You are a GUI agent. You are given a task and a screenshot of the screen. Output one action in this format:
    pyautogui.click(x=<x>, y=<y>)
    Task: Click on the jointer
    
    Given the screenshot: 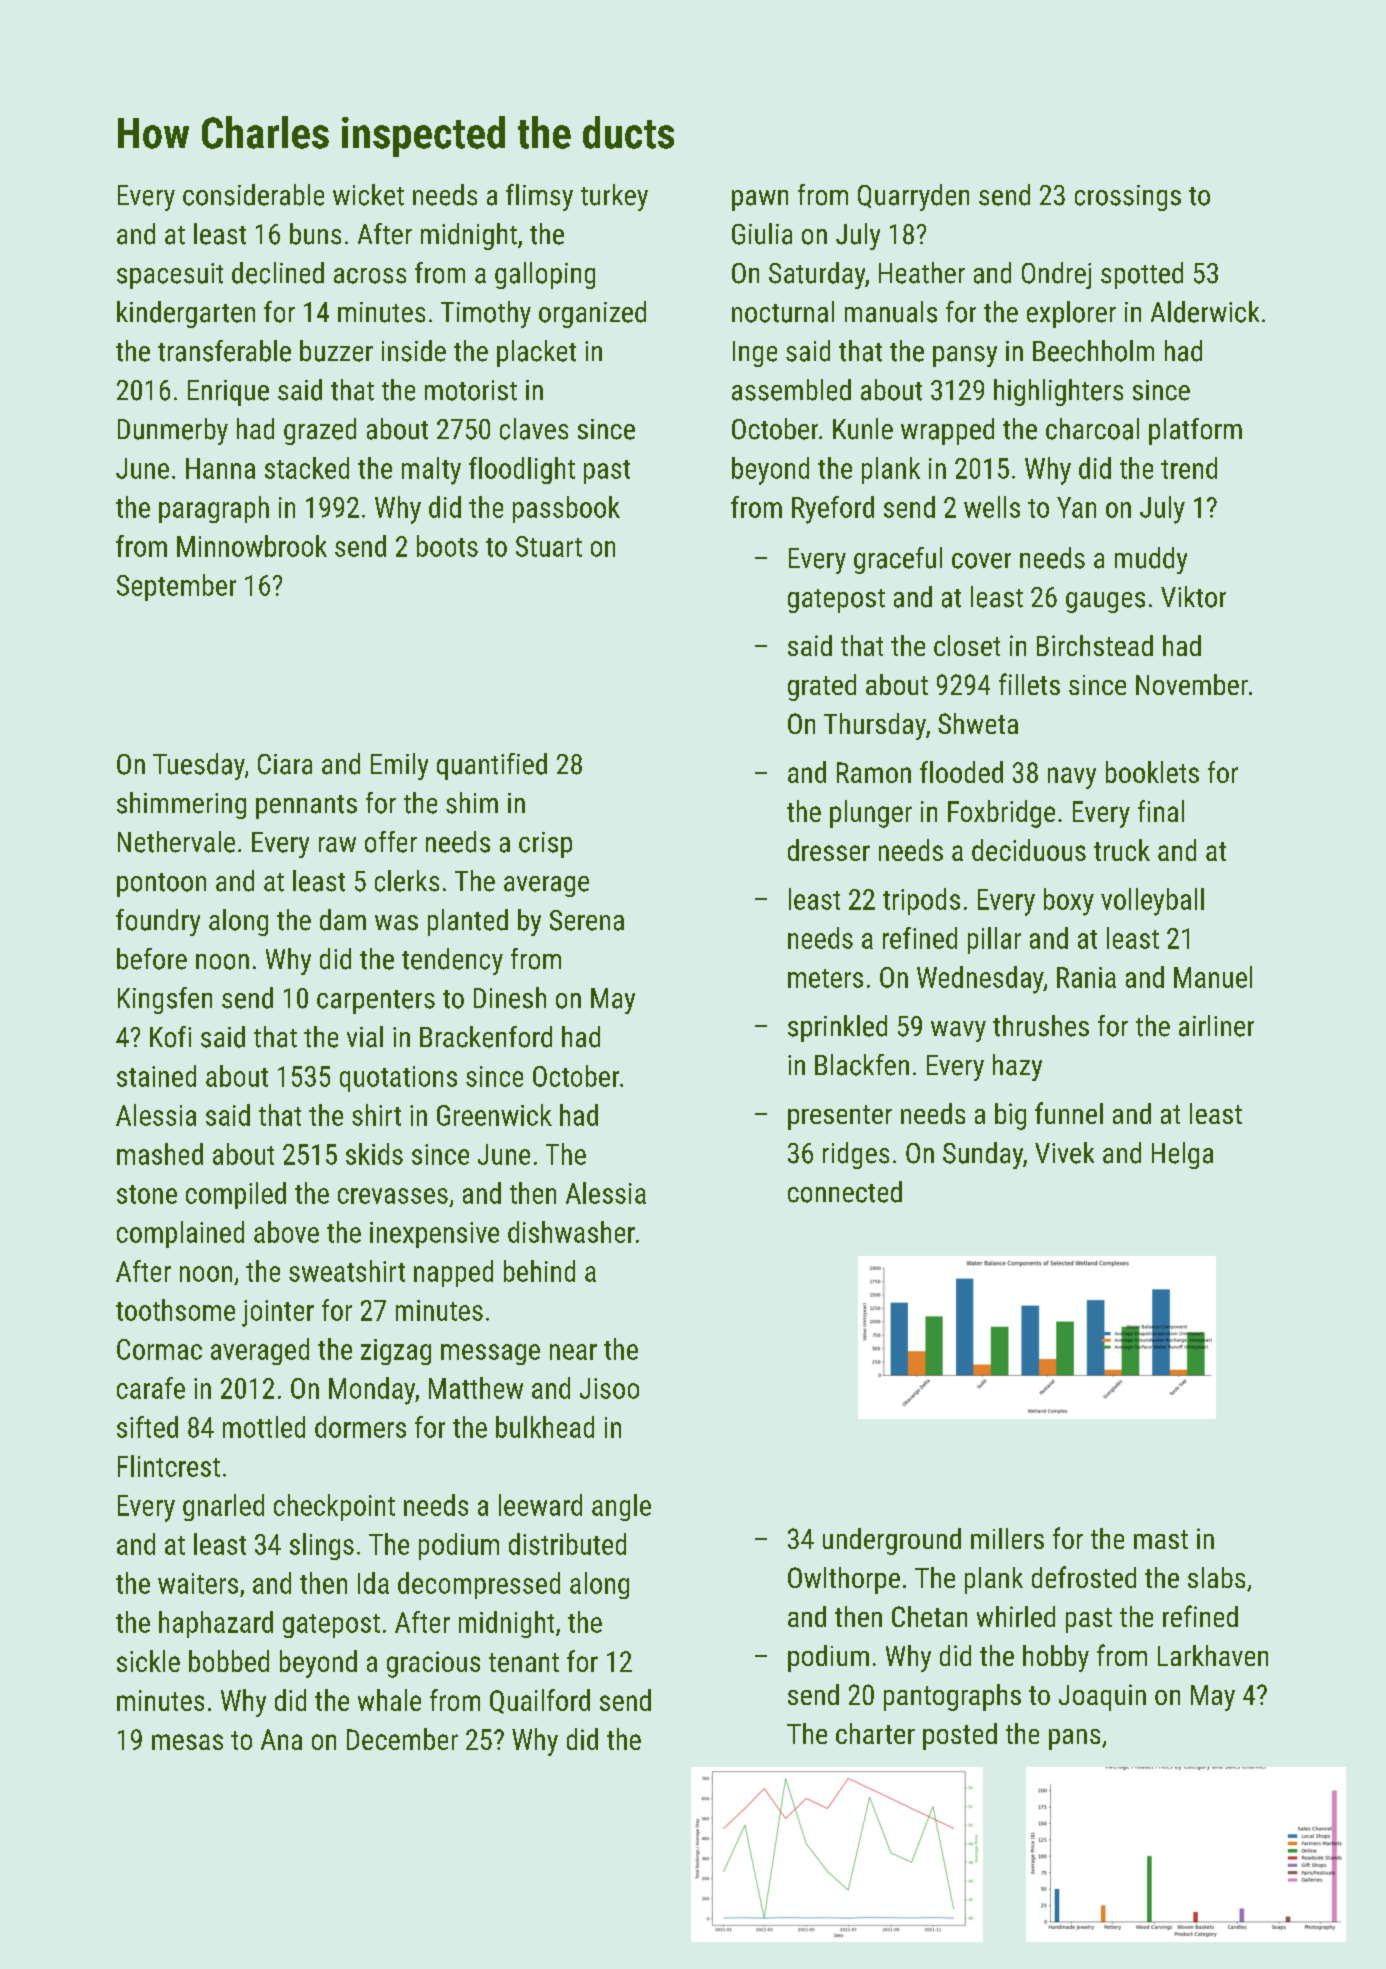 What is the action you would take?
    pyautogui.click(x=278, y=1313)
